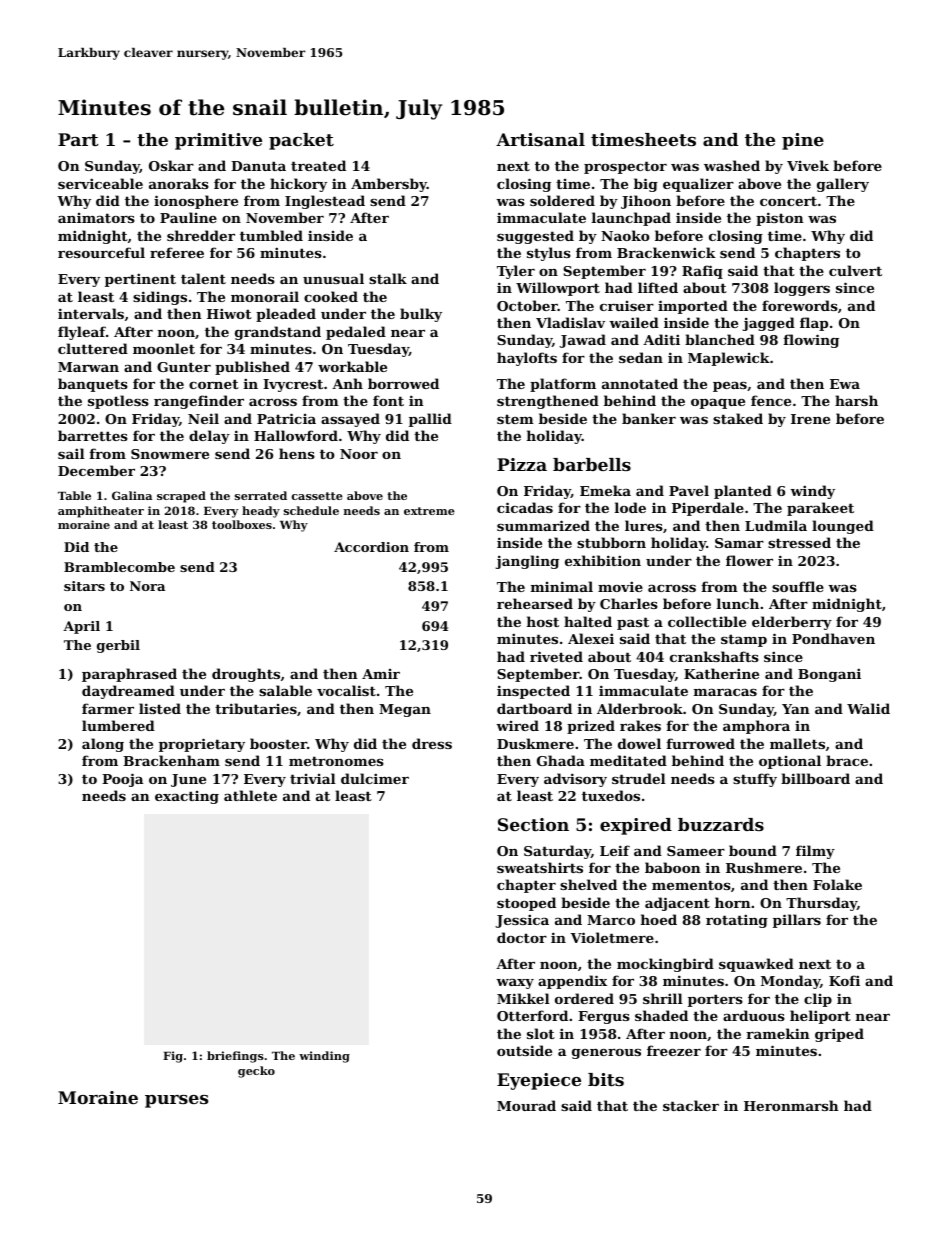 The height and width of the screenshot is (1233, 952). What do you see at coordinates (242, 524) in the screenshot?
I see `toolboxes` at bounding box center [242, 524].
